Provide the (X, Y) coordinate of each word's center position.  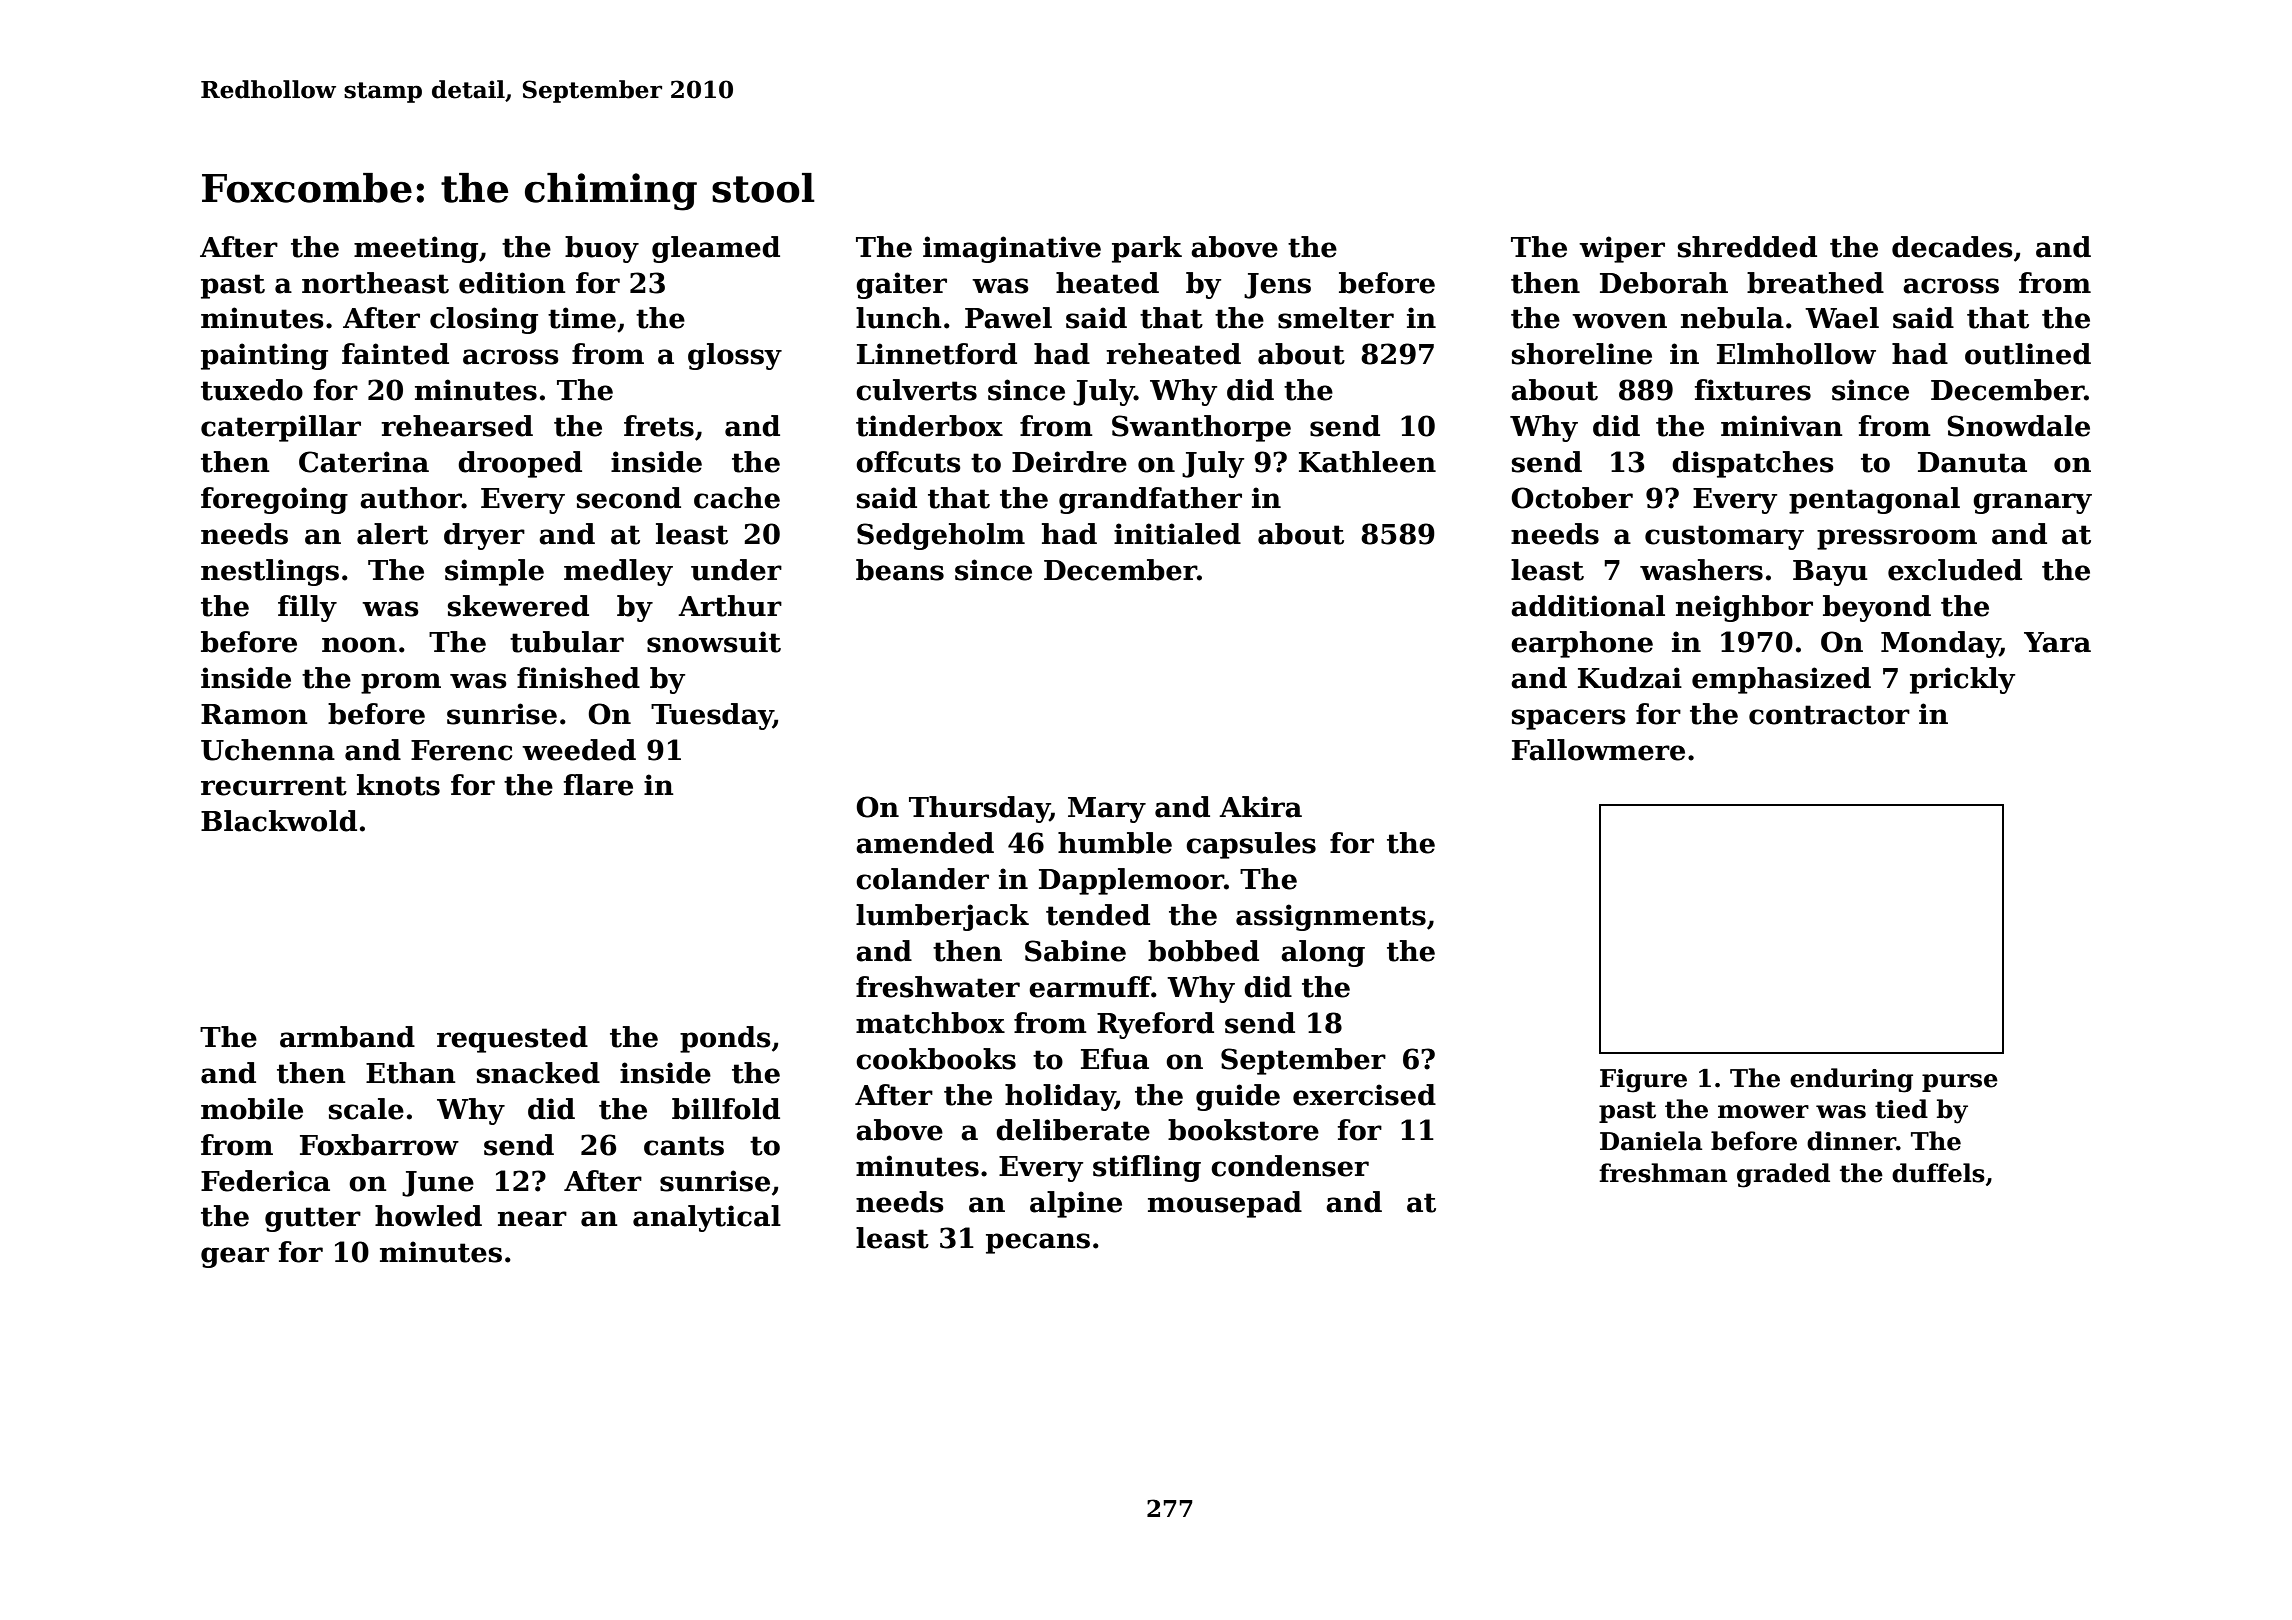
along (1323, 953)
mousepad (1225, 1204)
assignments (1331, 917)
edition (512, 283)
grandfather (1150, 500)
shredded (1747, 247)
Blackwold (279, 821)
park (1147, 249)
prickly (1962, 680)
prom (401, 683)
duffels (1938, 1173)
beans (900, 570)
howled (428, 1216)
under (736, 570)
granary (2032, 503)
